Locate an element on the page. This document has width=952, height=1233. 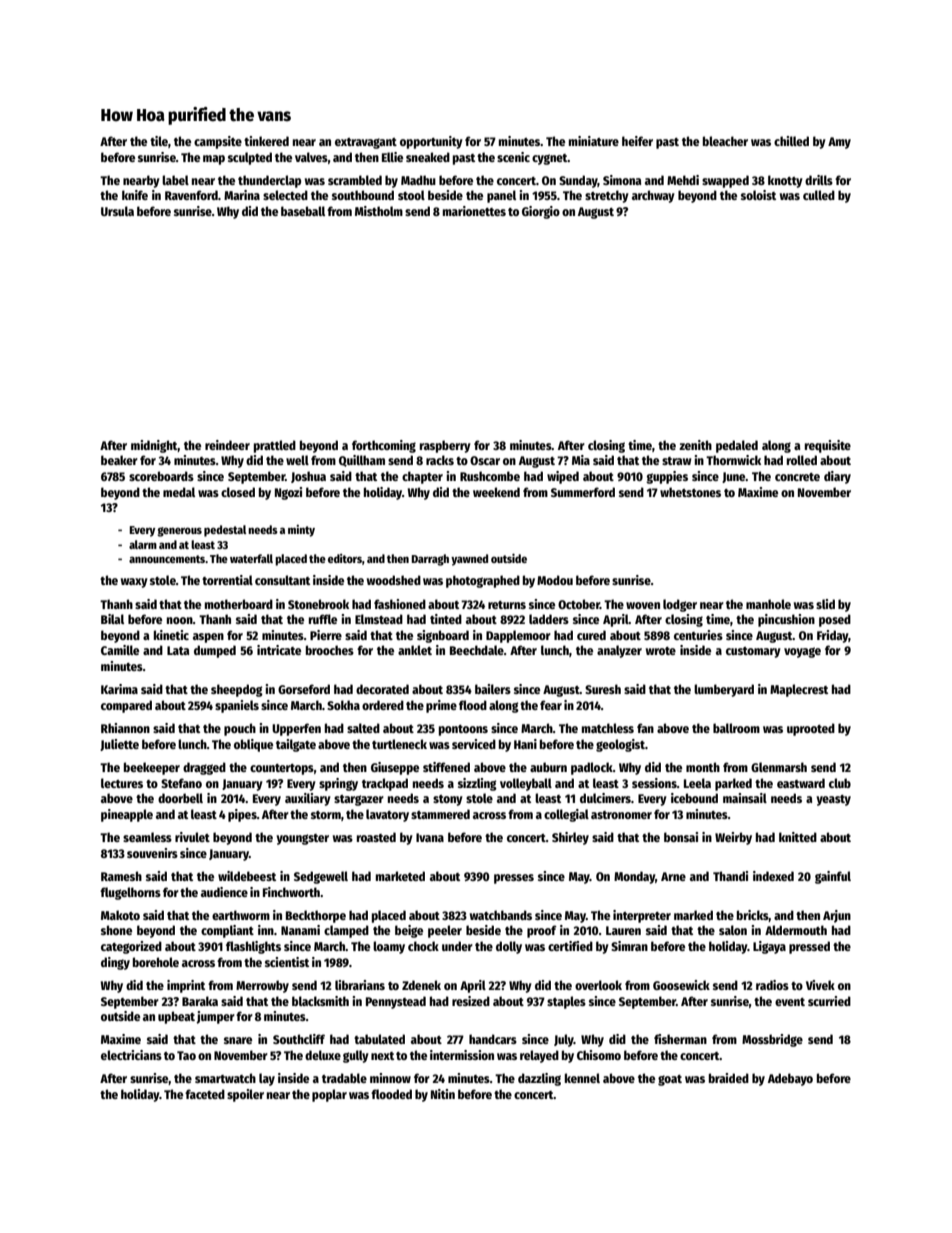
Maplecrest is located at coordinates (799, 690).
